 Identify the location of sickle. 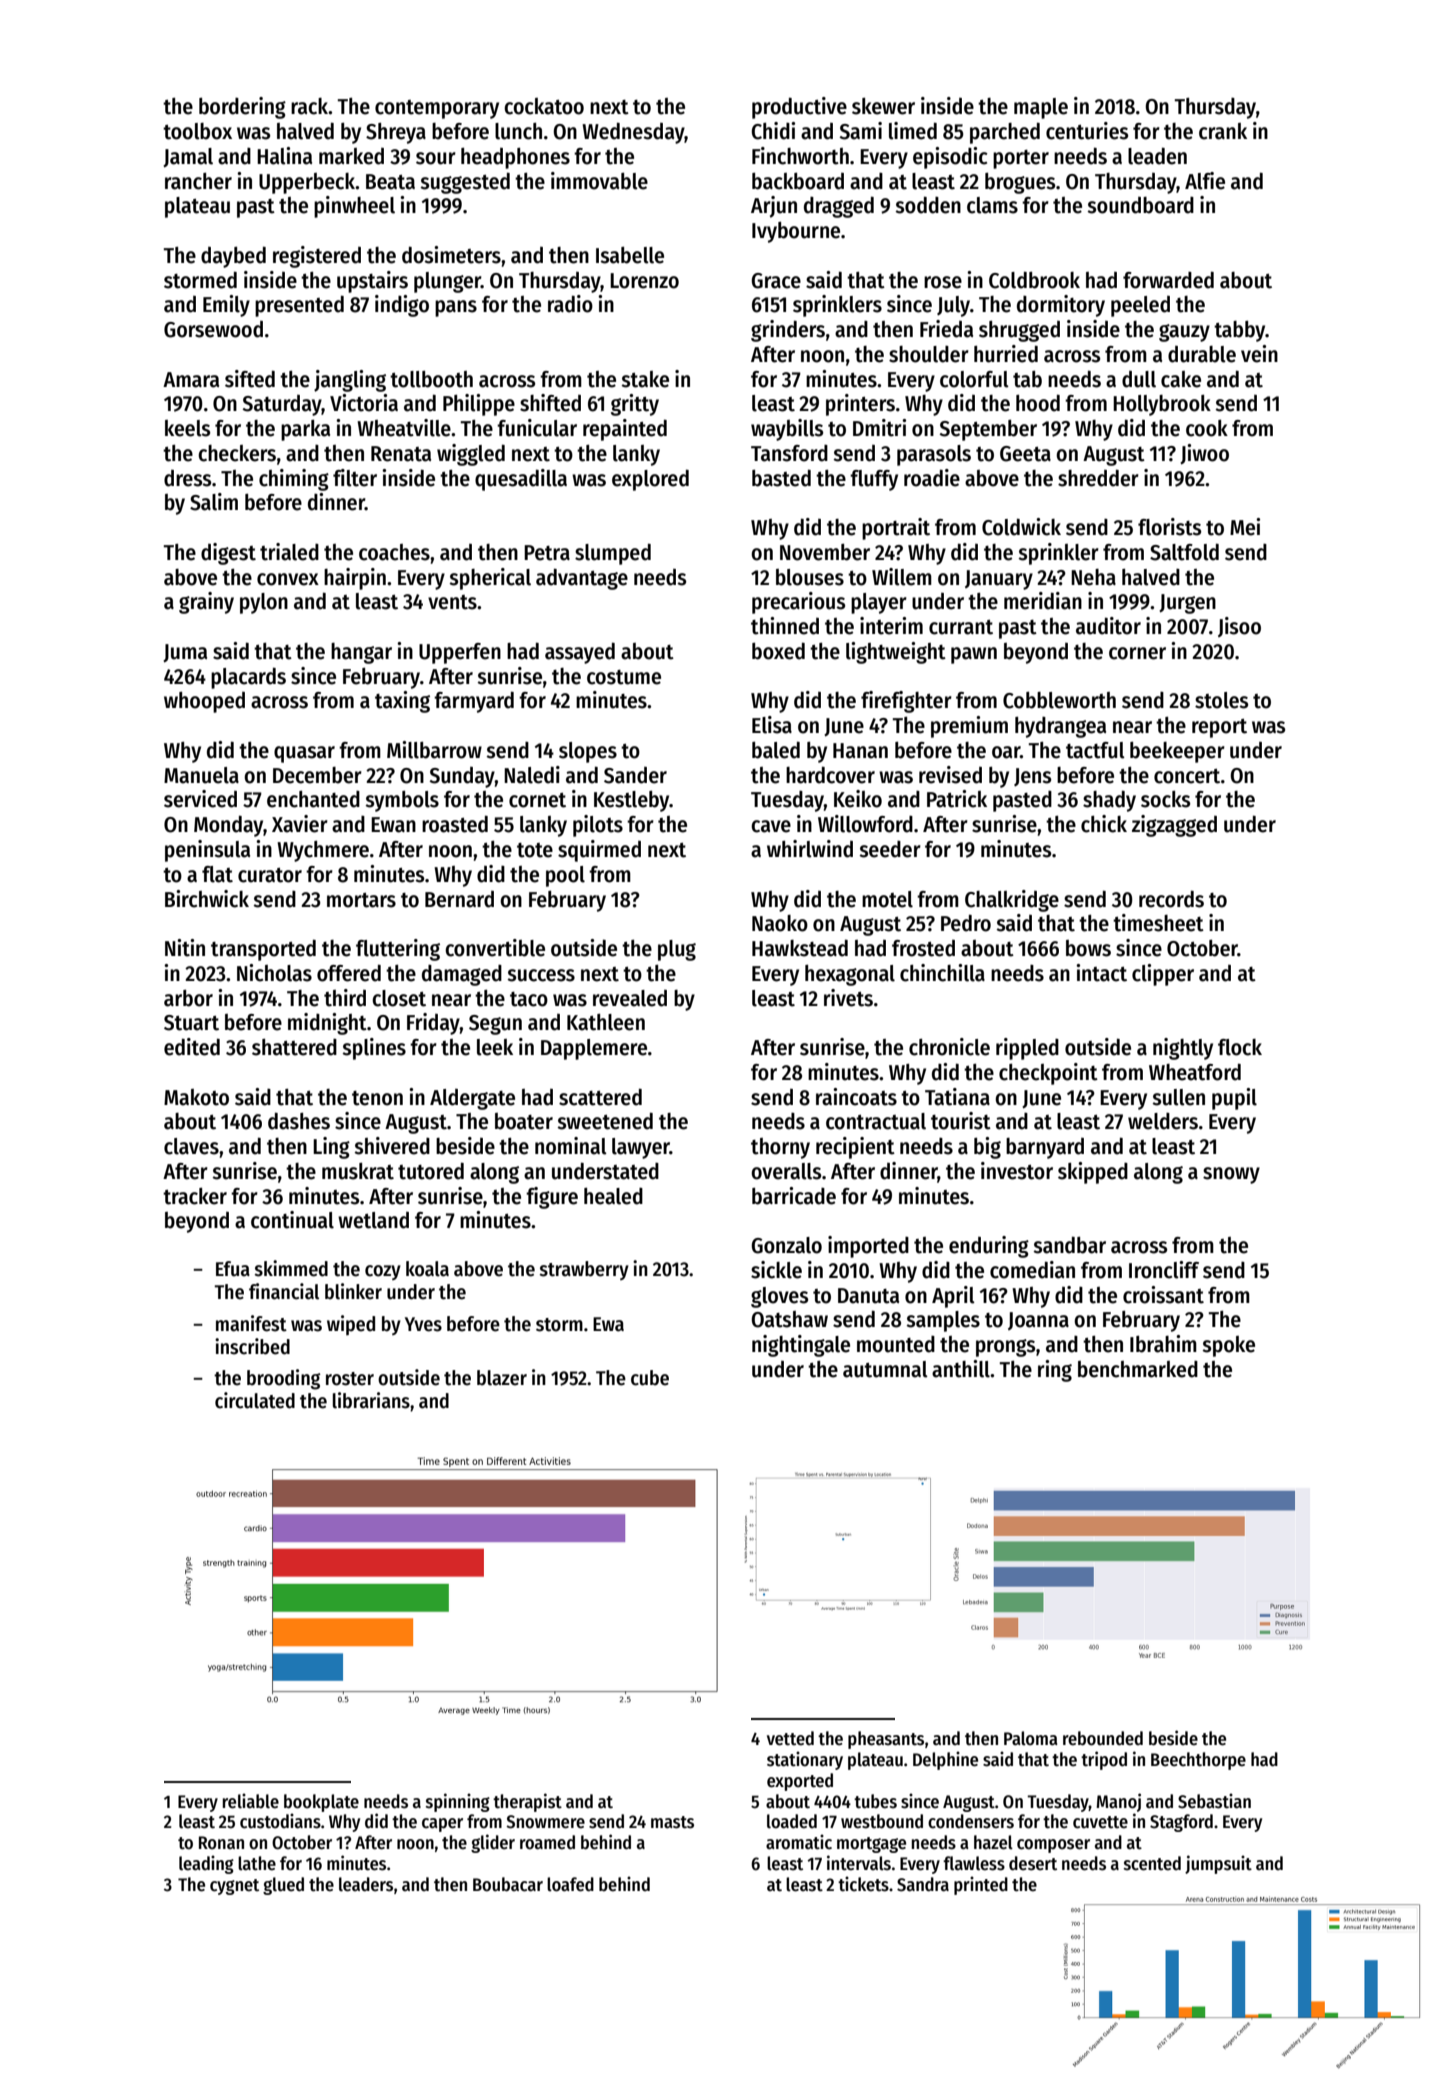
(776, 1270).
